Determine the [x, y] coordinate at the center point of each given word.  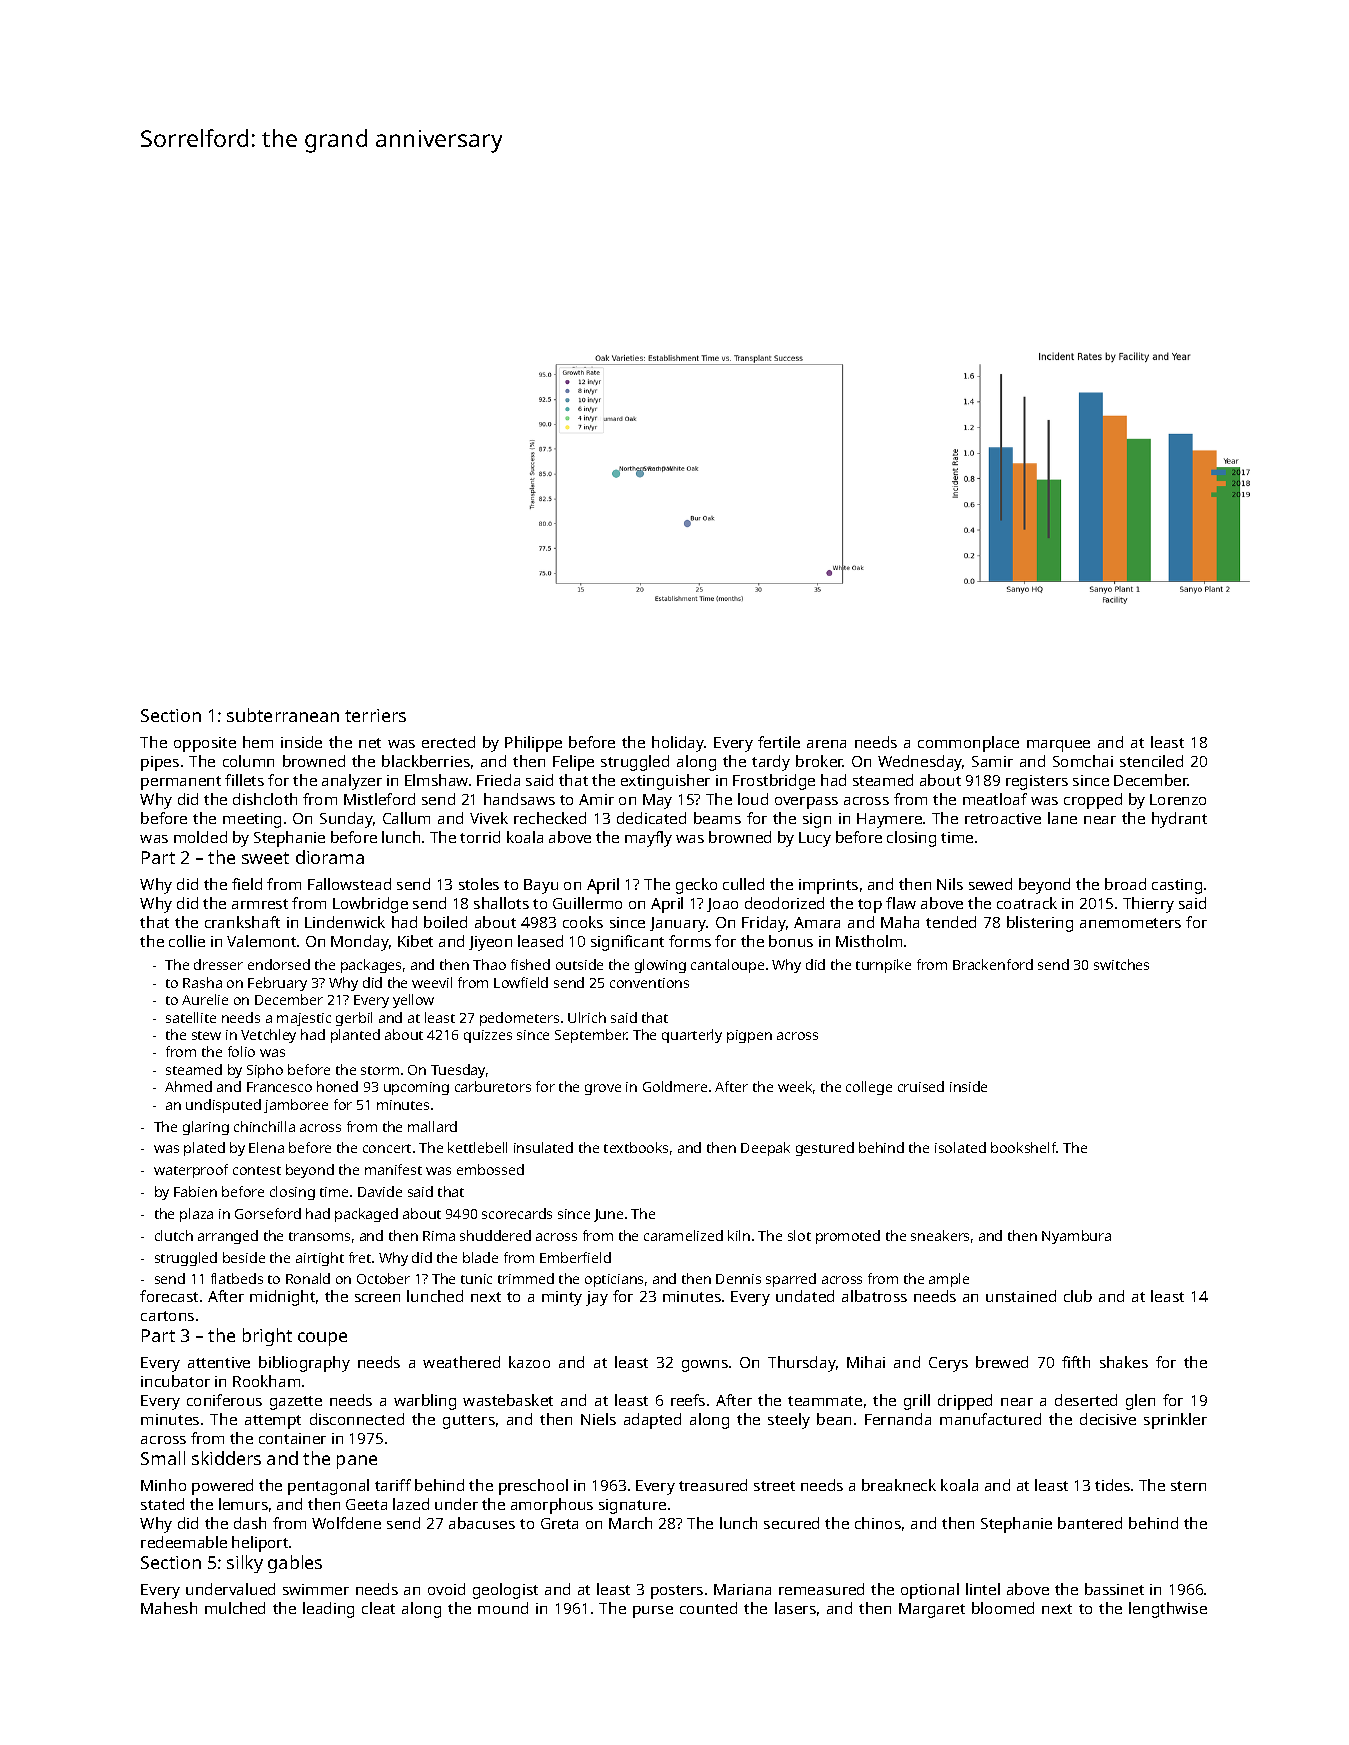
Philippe [533, 744]
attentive [219, 1362]
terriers [375, 715]
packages [371, 966]
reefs [688, 1400]
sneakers [940, 1235]
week [795, 1086]
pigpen [749, 1036]
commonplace [968, 744]
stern [1188, 1486]
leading [328, 1610]
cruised [921, 1086]
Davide [380, 1191]
